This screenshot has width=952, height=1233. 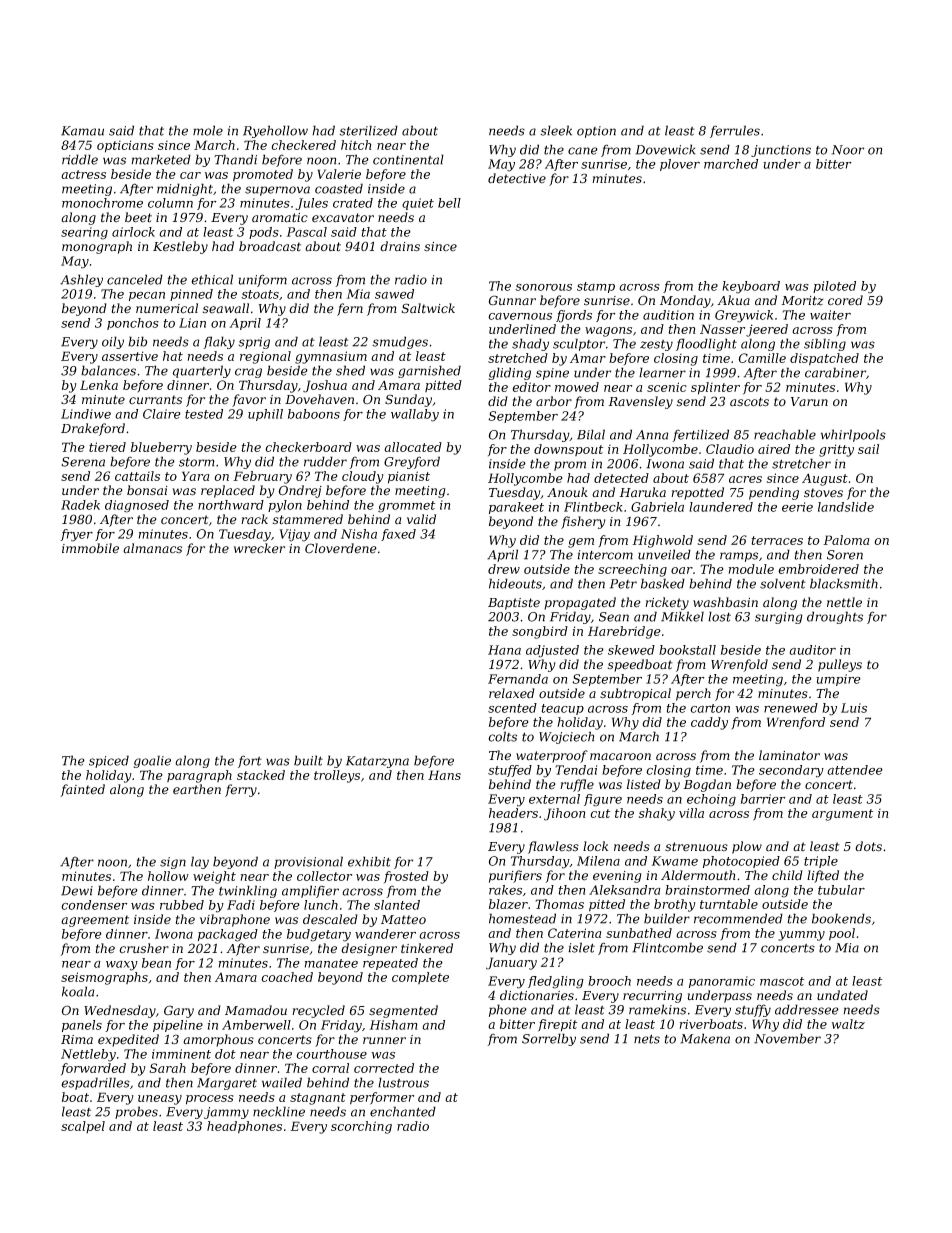 What do you see at coordinates (361, 1127) in the screenshot?
I see `scorching` at bounding box center [361, 1127].
